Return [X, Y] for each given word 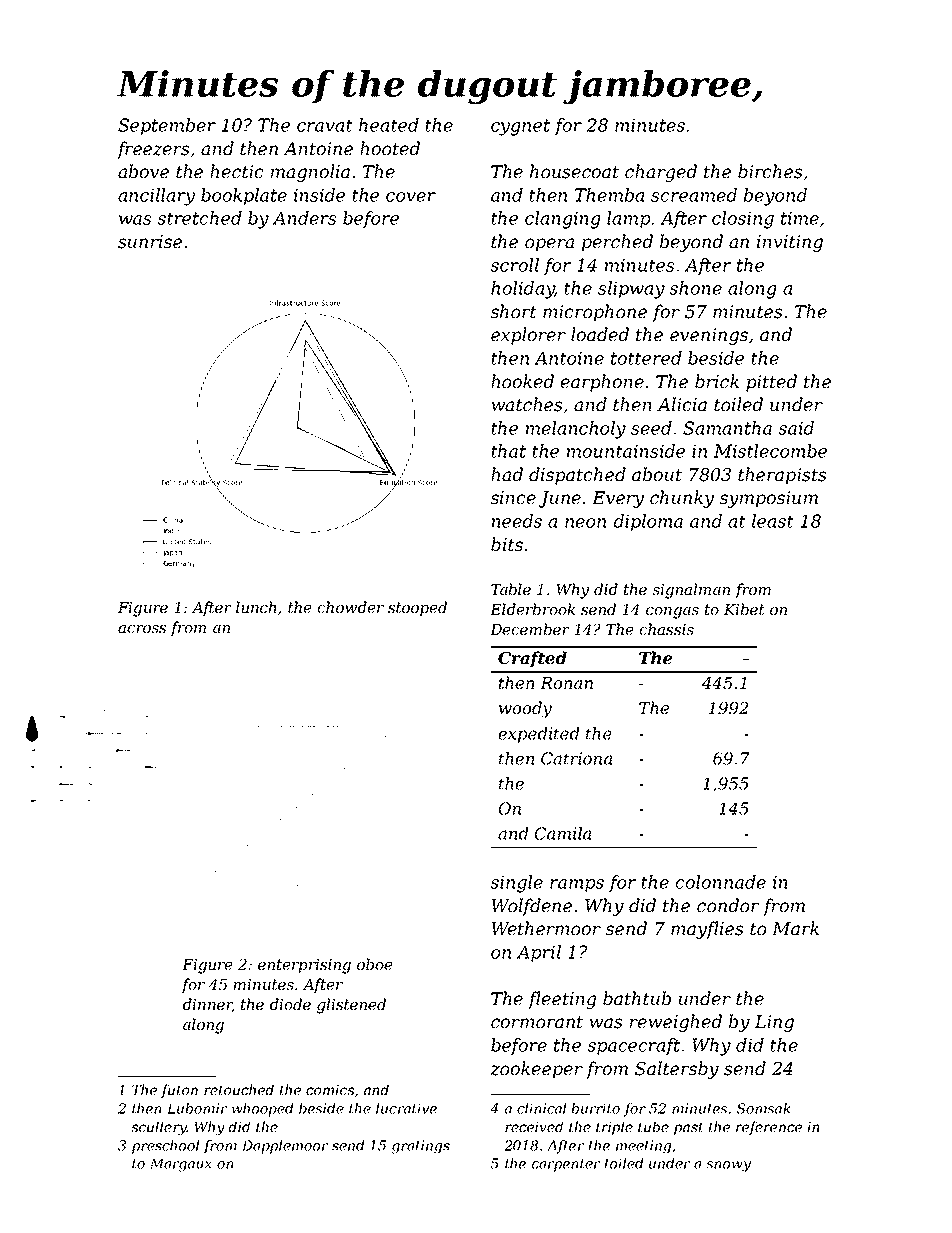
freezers [153, 150]
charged [661, 173]
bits [507, 544]
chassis [666, 629]
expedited [539, 735]
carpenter [566, 1165]
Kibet [744, 609]
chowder [350, 607]
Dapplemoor [285, 1147]
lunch [256, 607]
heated [389, 125]
